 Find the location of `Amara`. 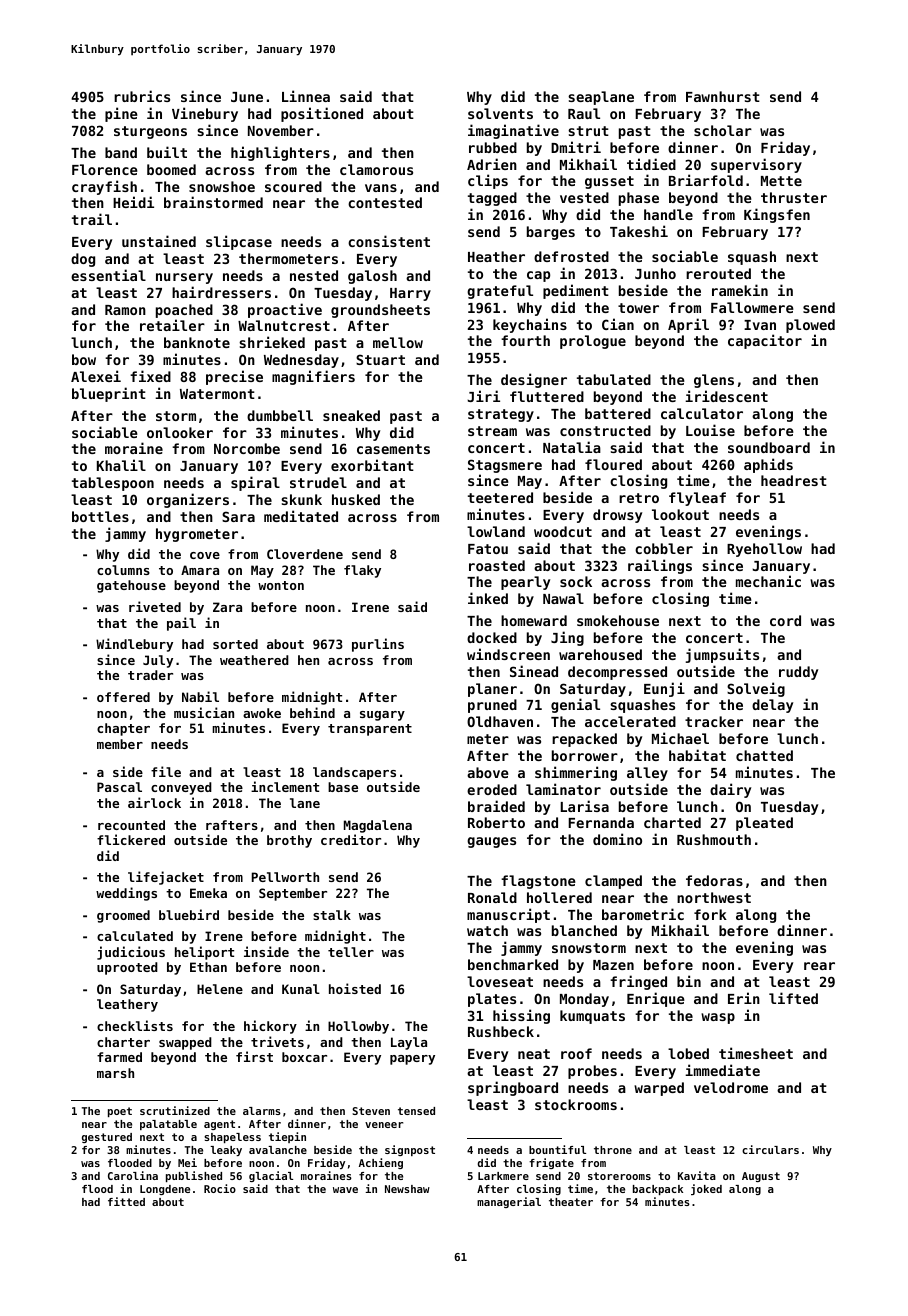

Amara is located at coordinates (200, 570).
